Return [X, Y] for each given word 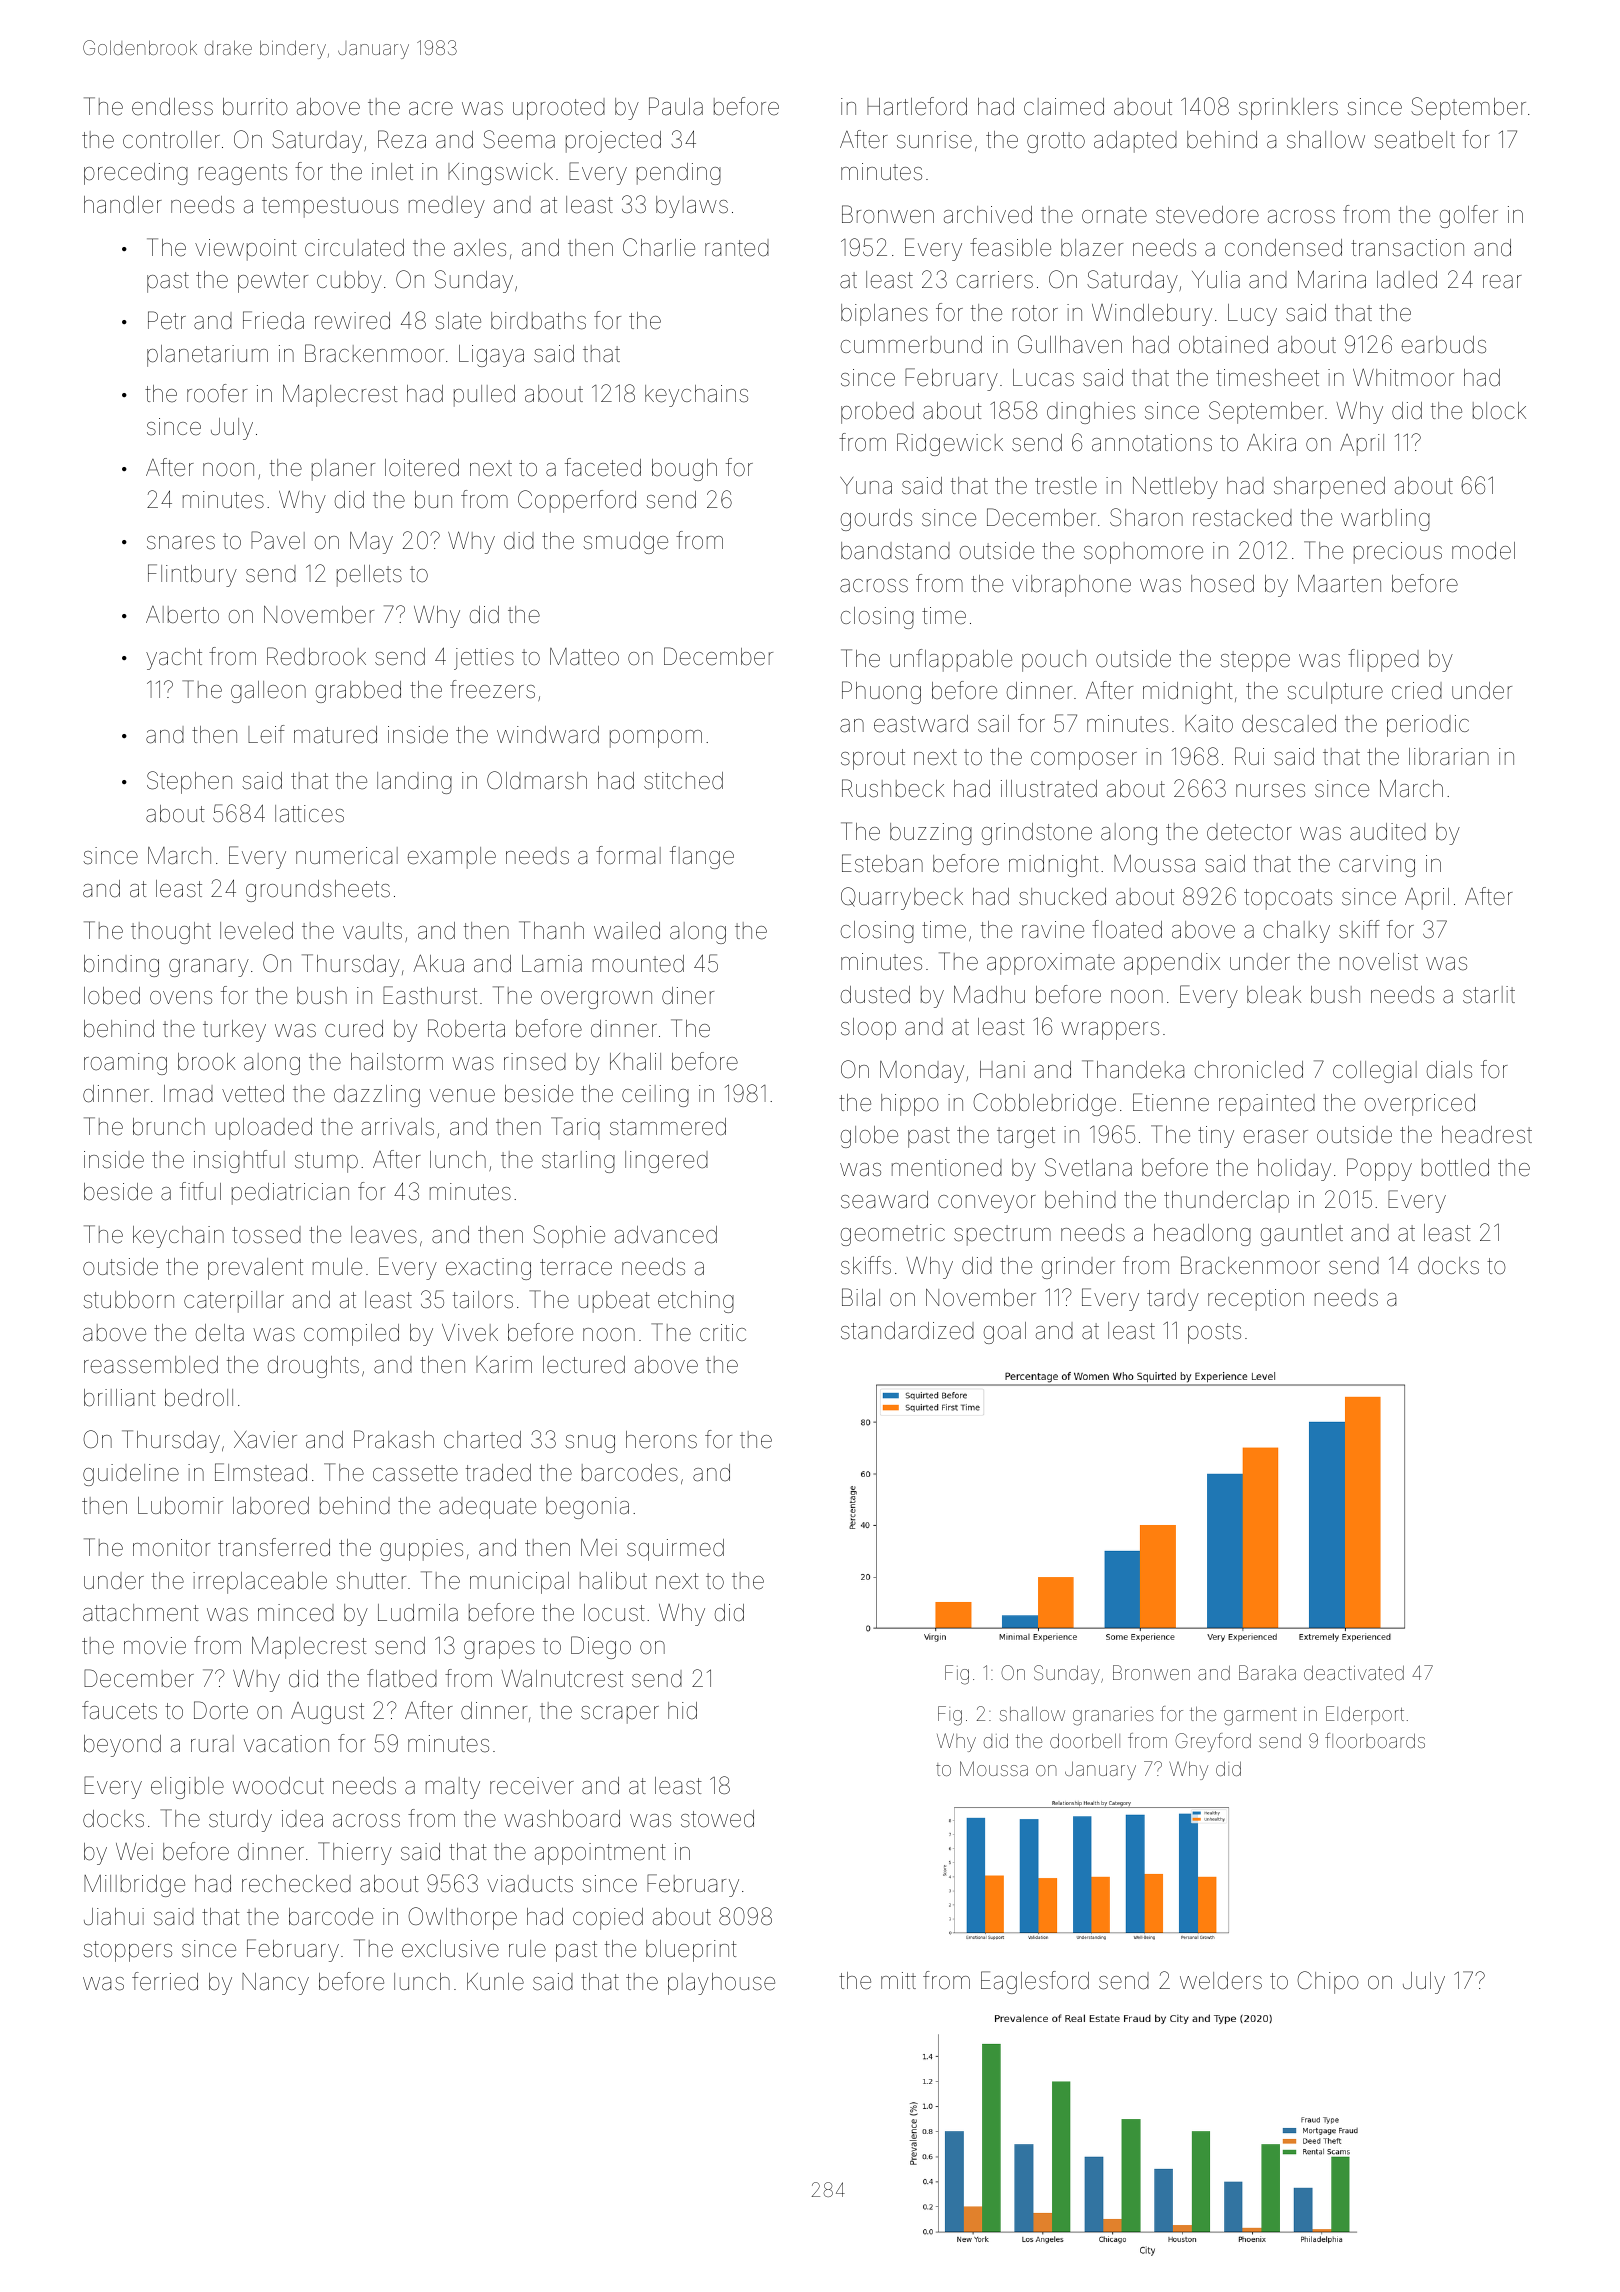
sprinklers [1288, 109]
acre [431, 109]
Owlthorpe [462, 1918]
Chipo [1328, 1982]
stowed [717, 1819]
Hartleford [917, 106]
